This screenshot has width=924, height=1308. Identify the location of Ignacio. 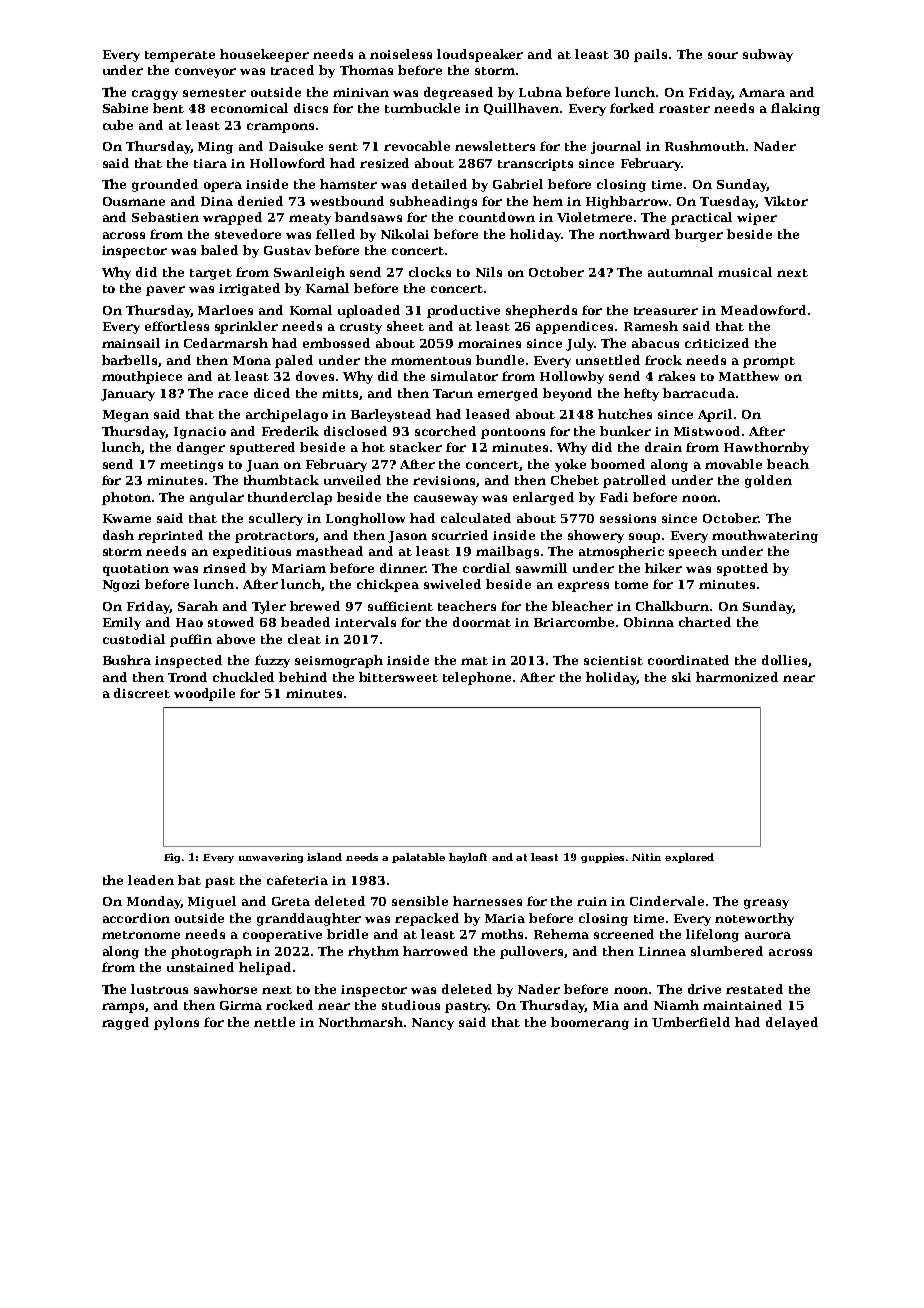
(200, 433).
